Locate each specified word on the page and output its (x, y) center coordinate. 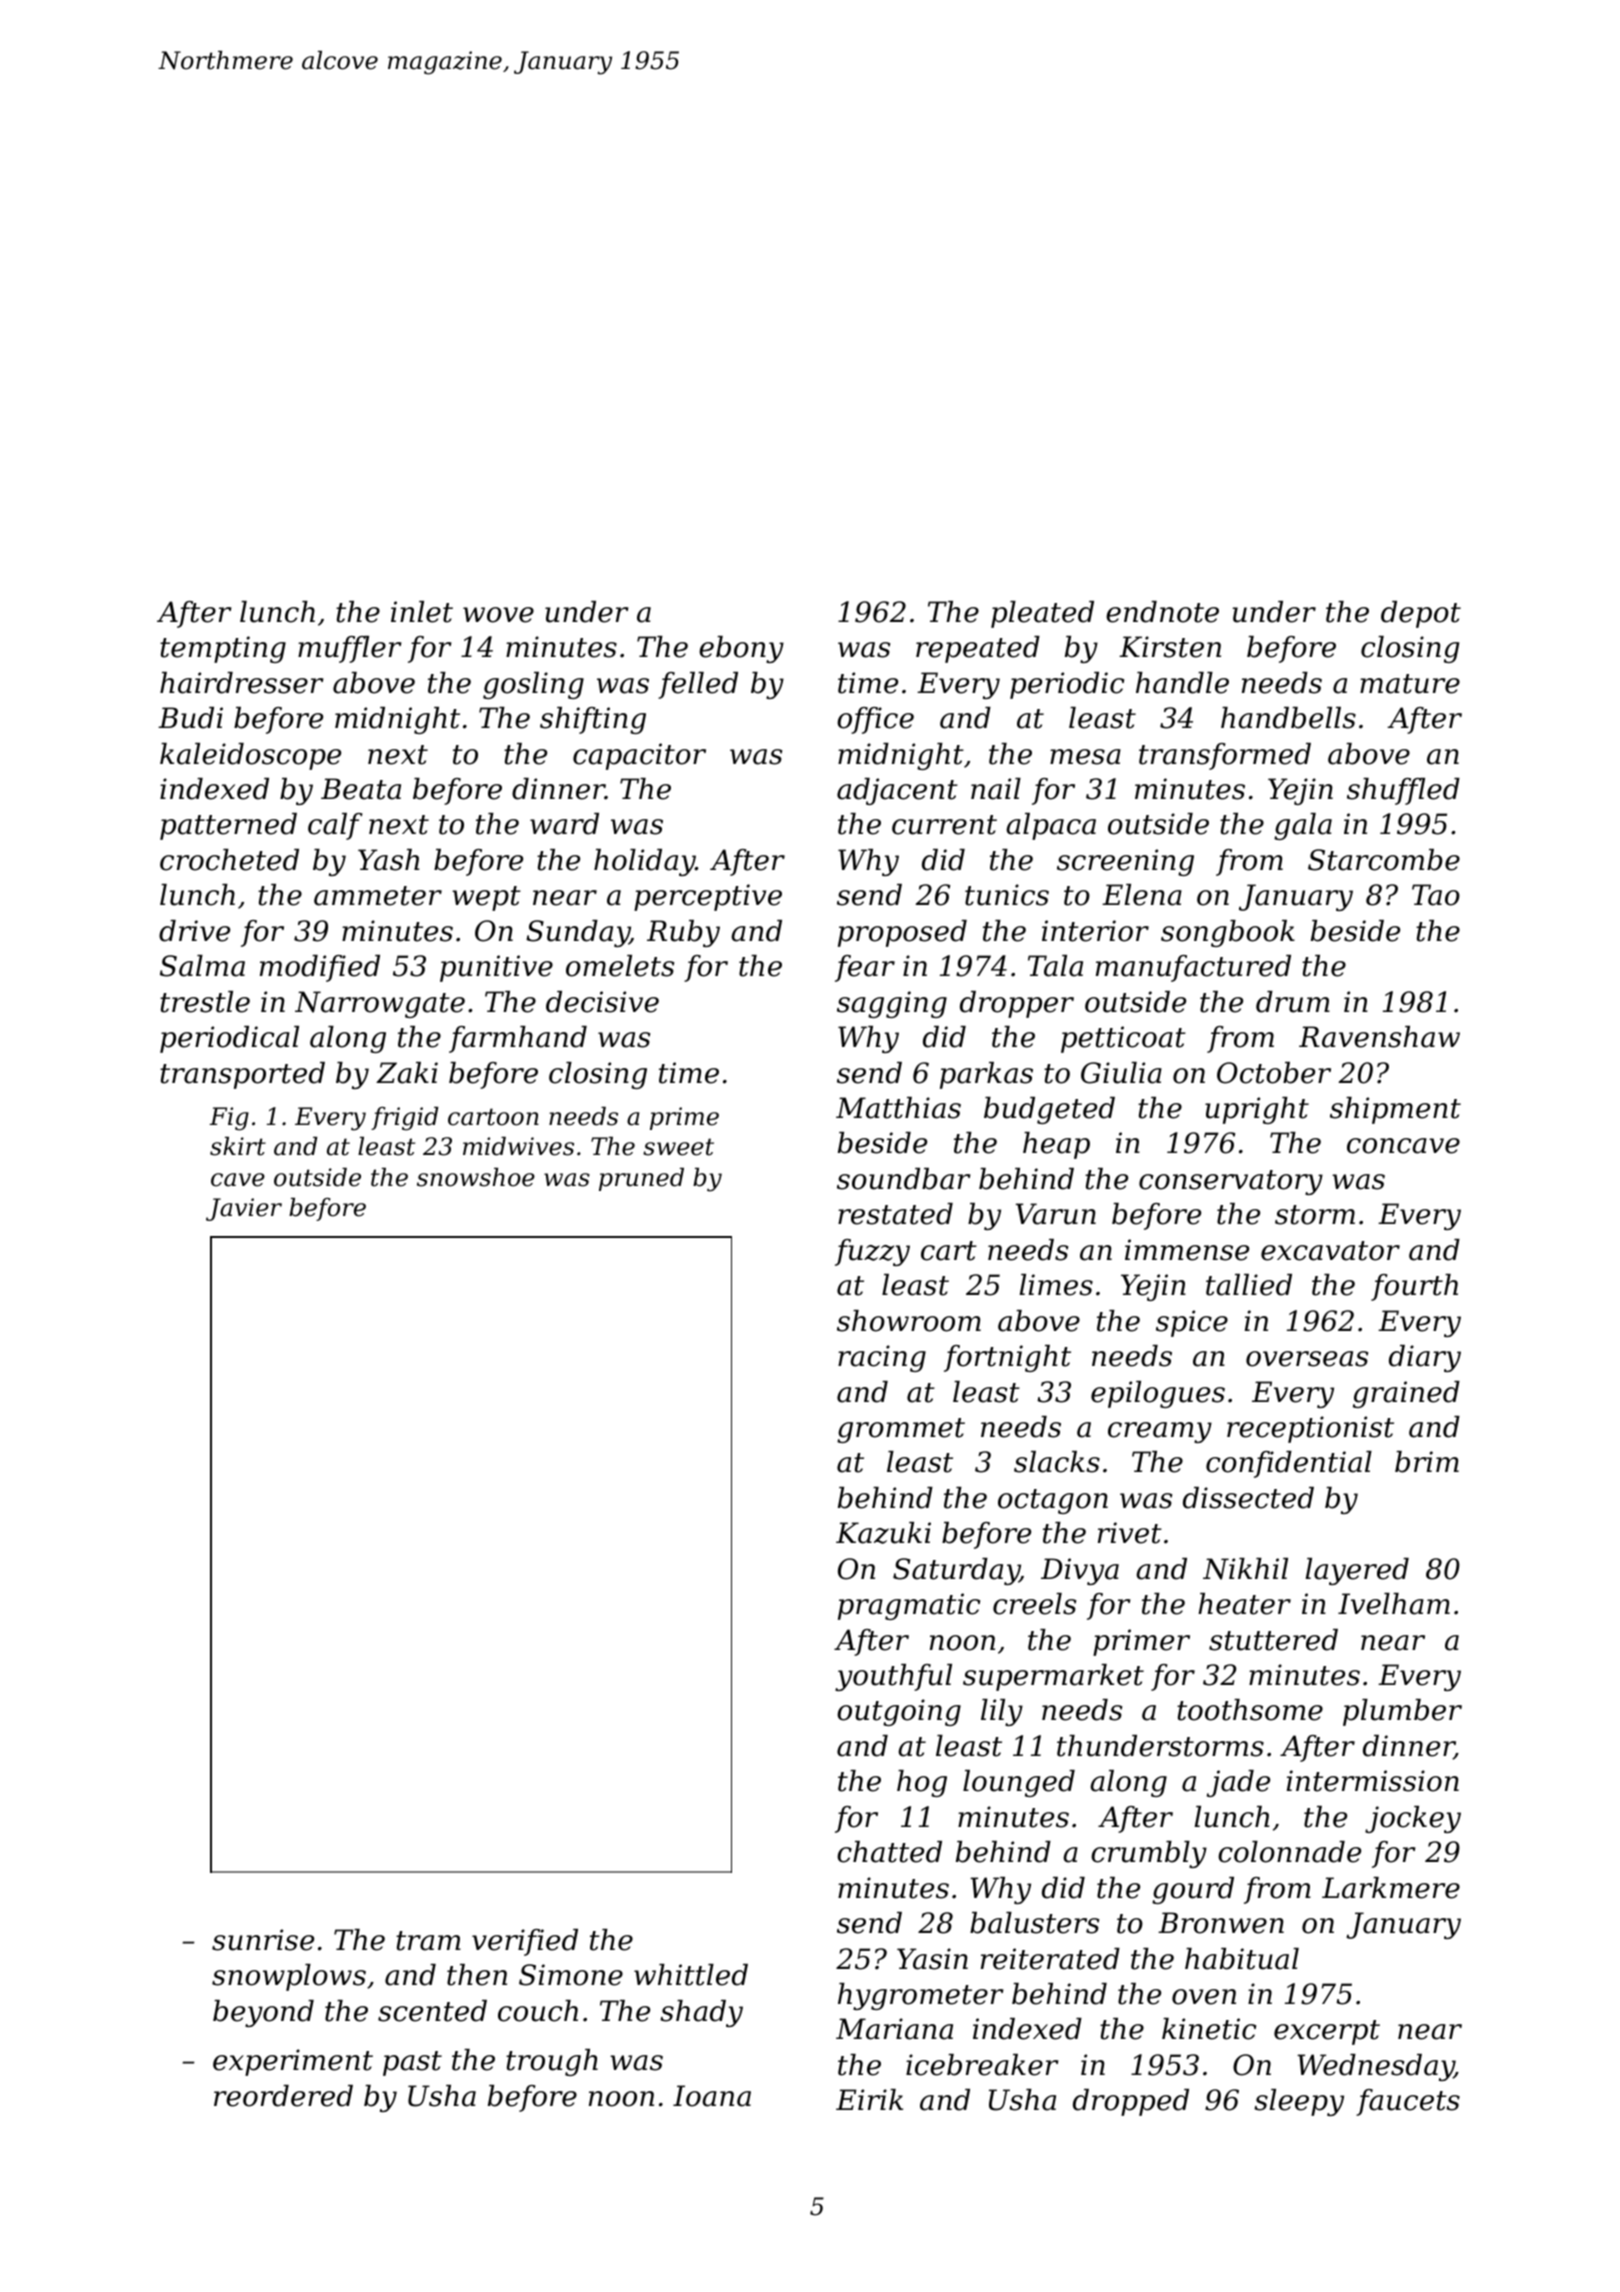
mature (1410, 684)
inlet (422, 612)
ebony (741, 649)
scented (432, 2011)
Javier (244, 1209)
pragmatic (909, 1606)
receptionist (1310, 1429)
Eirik (869, 2099)
